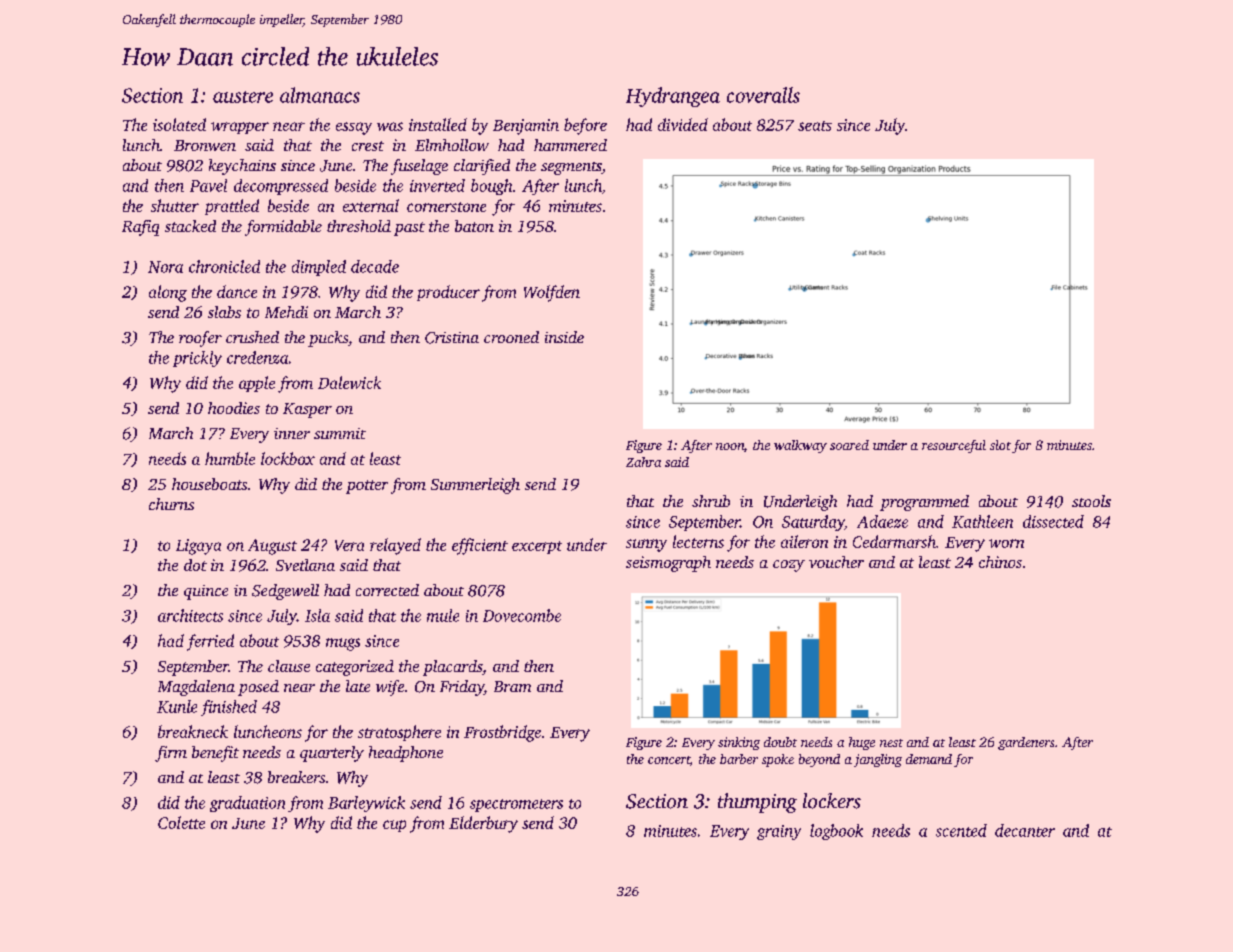  I want to click on Bronwen, so click(205, 145).
